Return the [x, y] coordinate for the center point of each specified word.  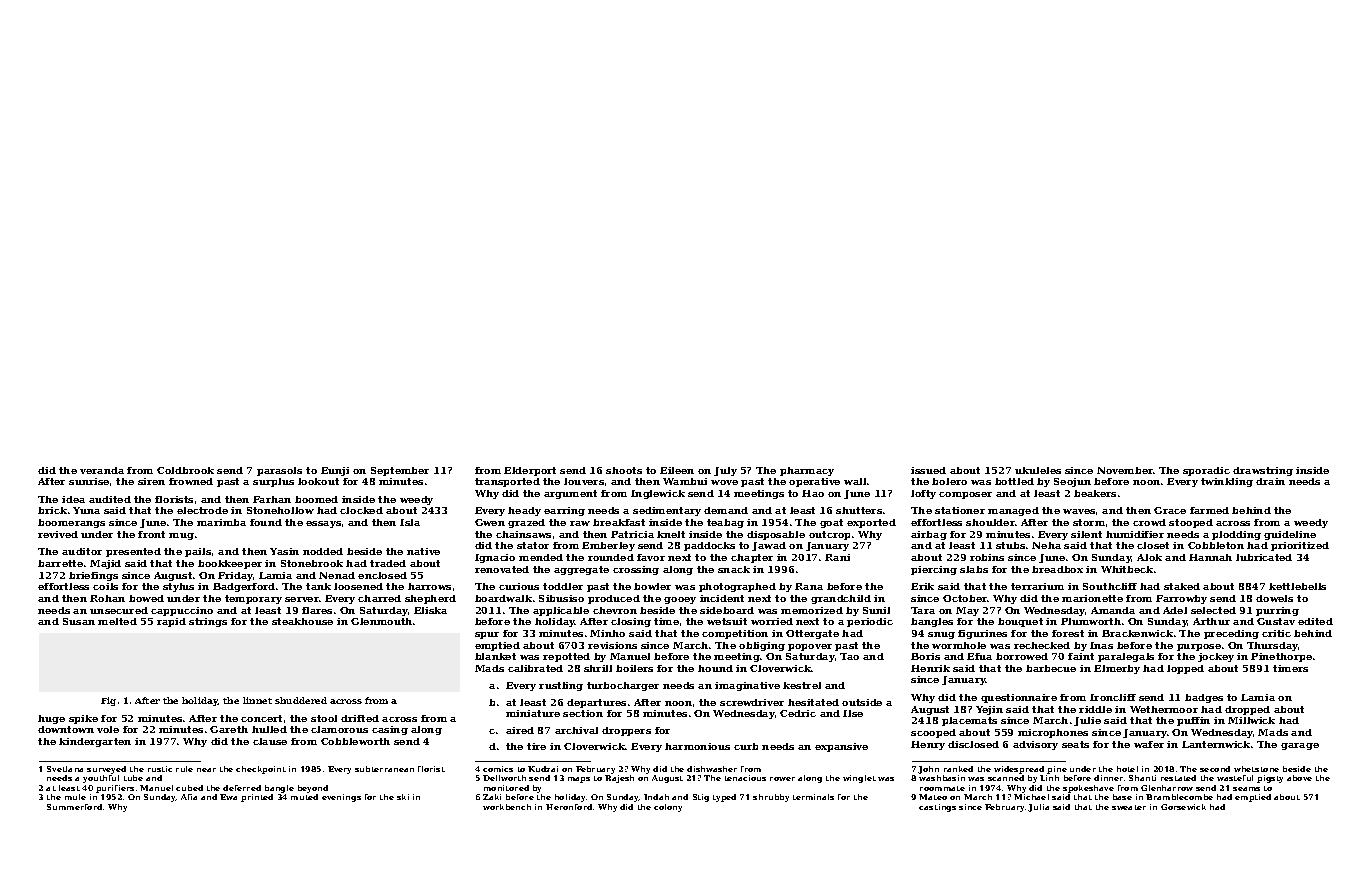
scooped [933, 733]
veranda [102, 470]
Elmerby [1117, 669]
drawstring [1263, 471]
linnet [257, 700]
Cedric [798, 713]
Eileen [677, 470]
